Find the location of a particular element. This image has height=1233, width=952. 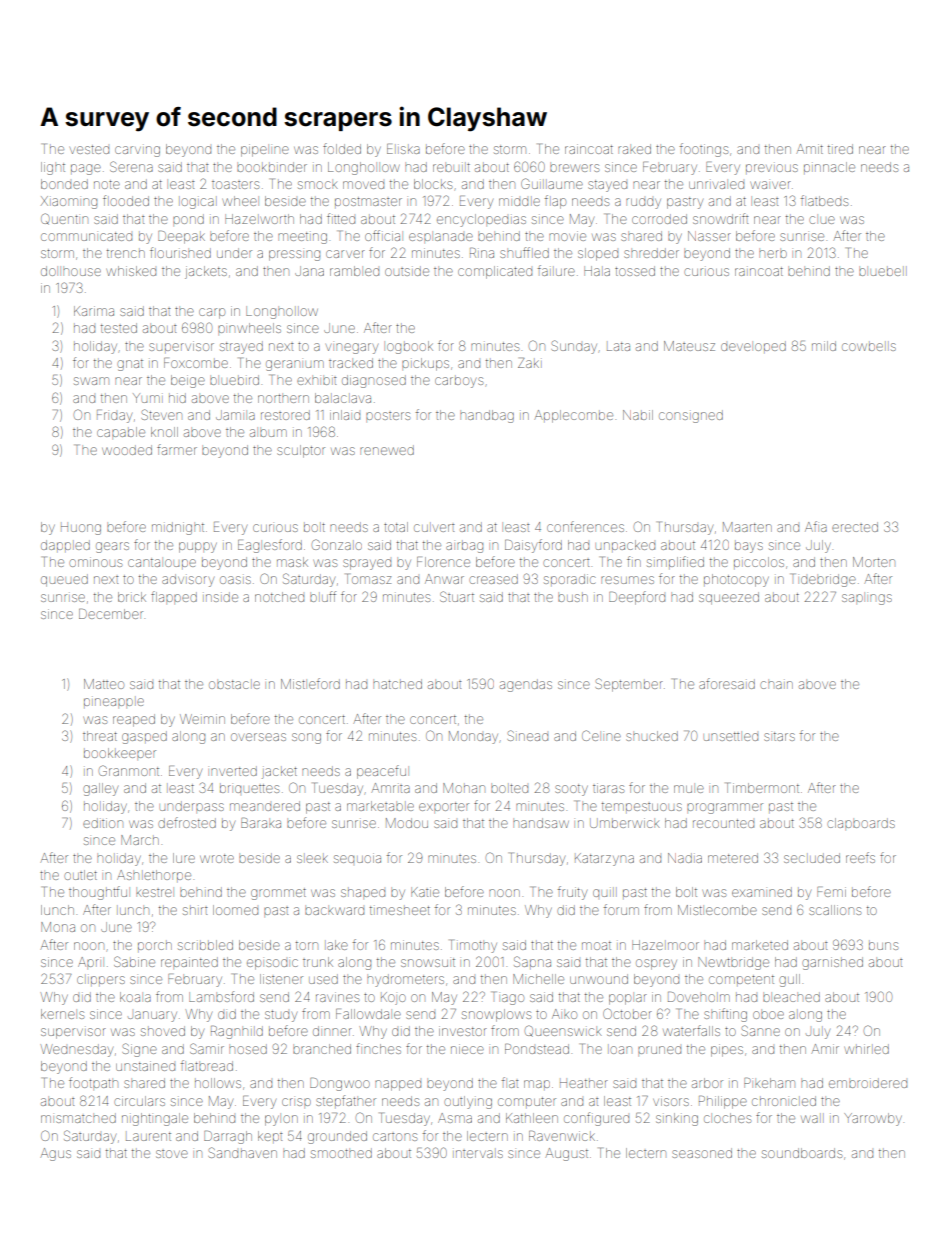

nightingale is located at coordinates (155, 1119).
